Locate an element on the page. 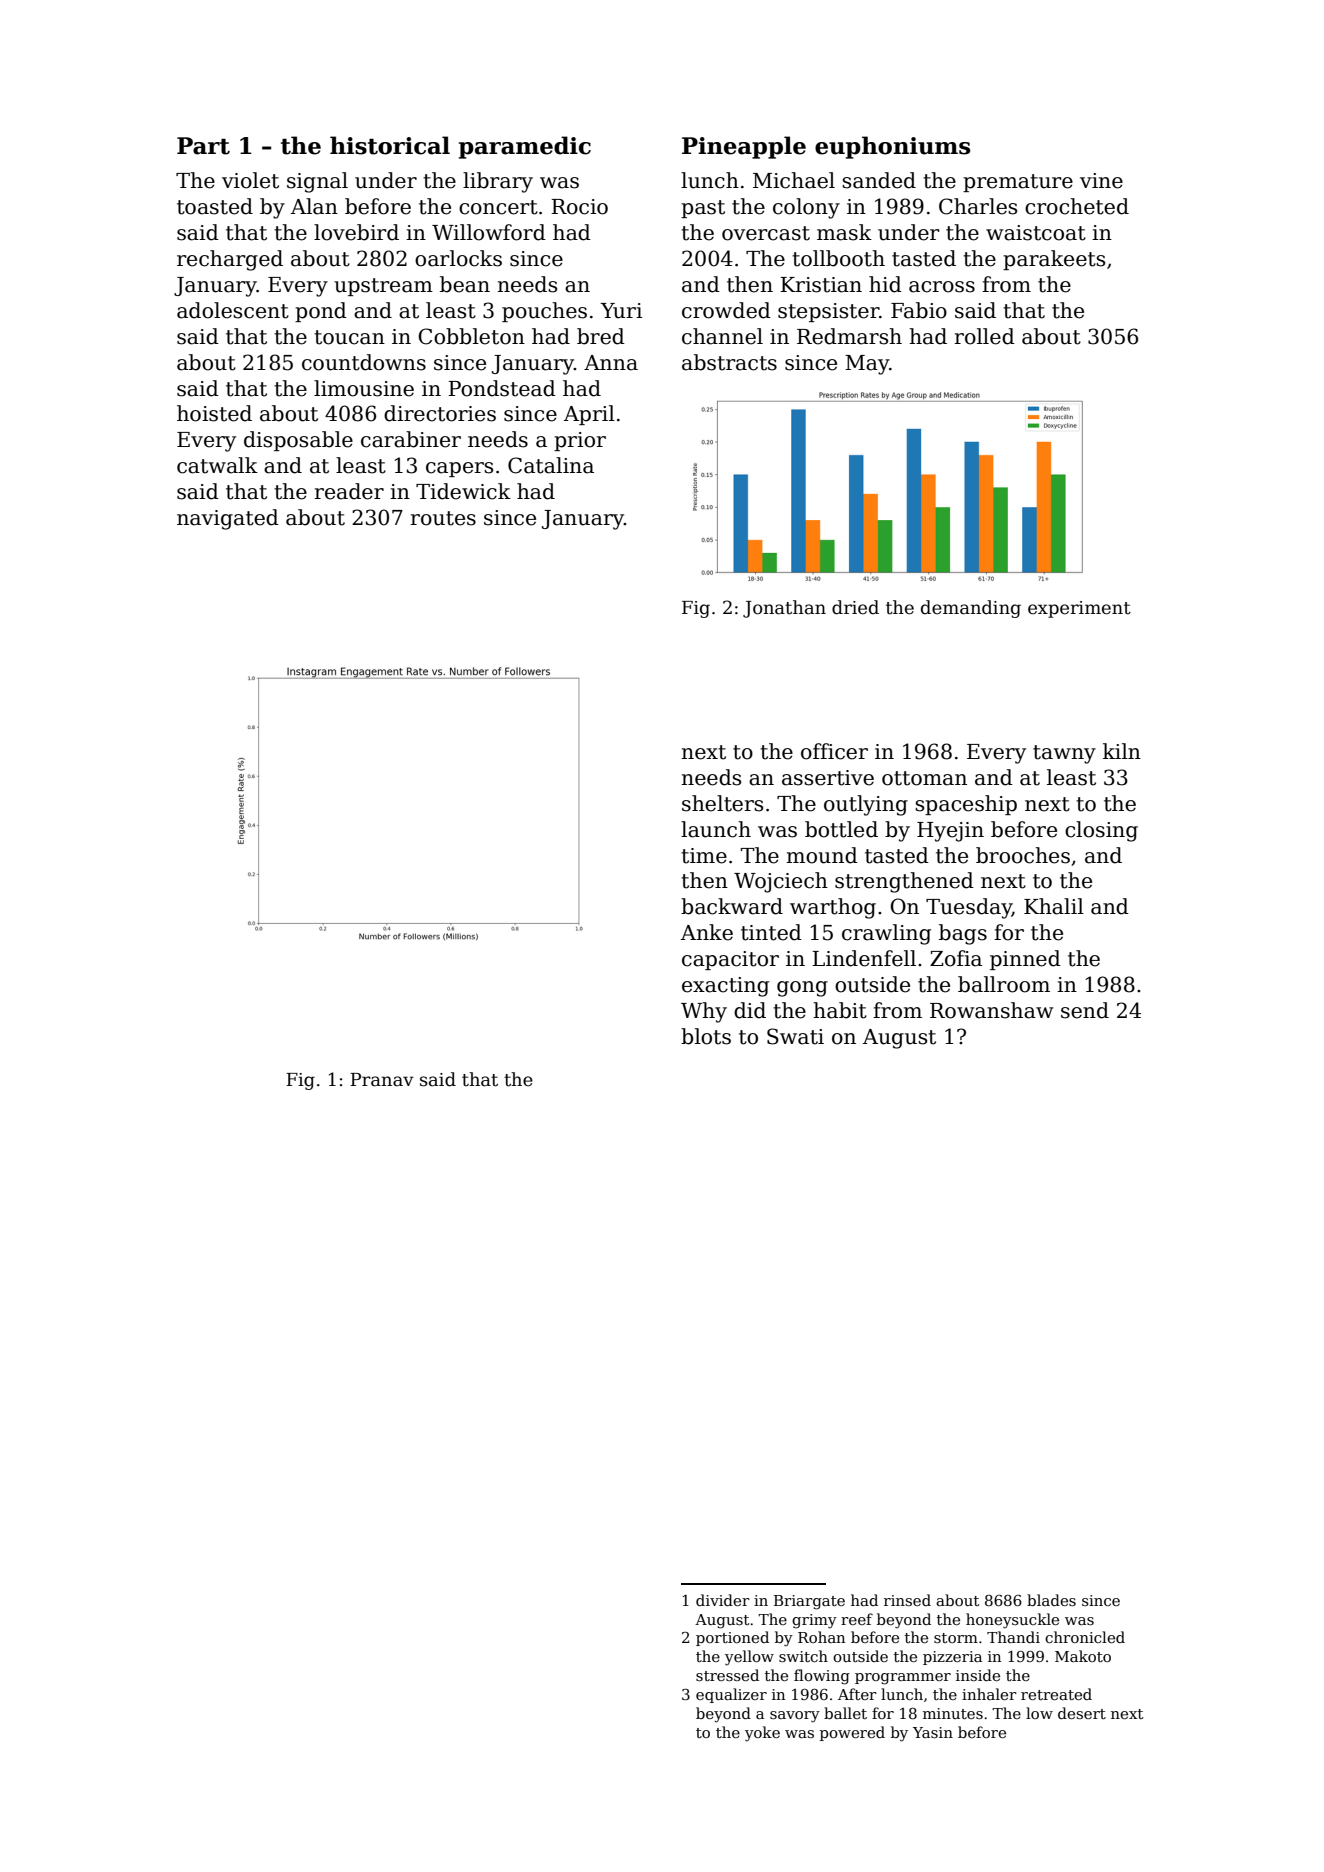  blots is located at coordinates (706, 1036).
